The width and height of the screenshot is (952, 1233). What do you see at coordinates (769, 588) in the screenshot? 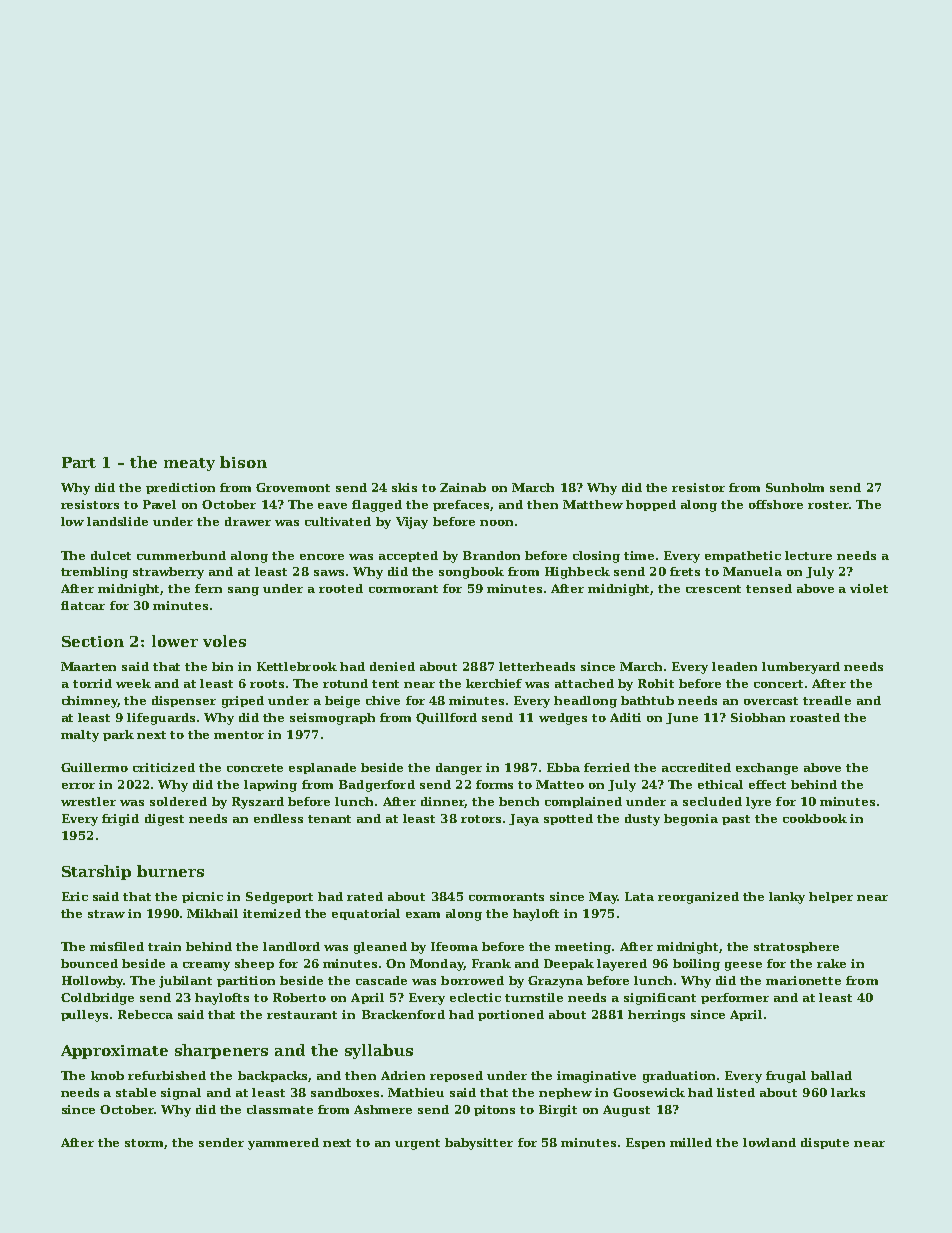
I see `tensed` at bounding box center [769, 588].
